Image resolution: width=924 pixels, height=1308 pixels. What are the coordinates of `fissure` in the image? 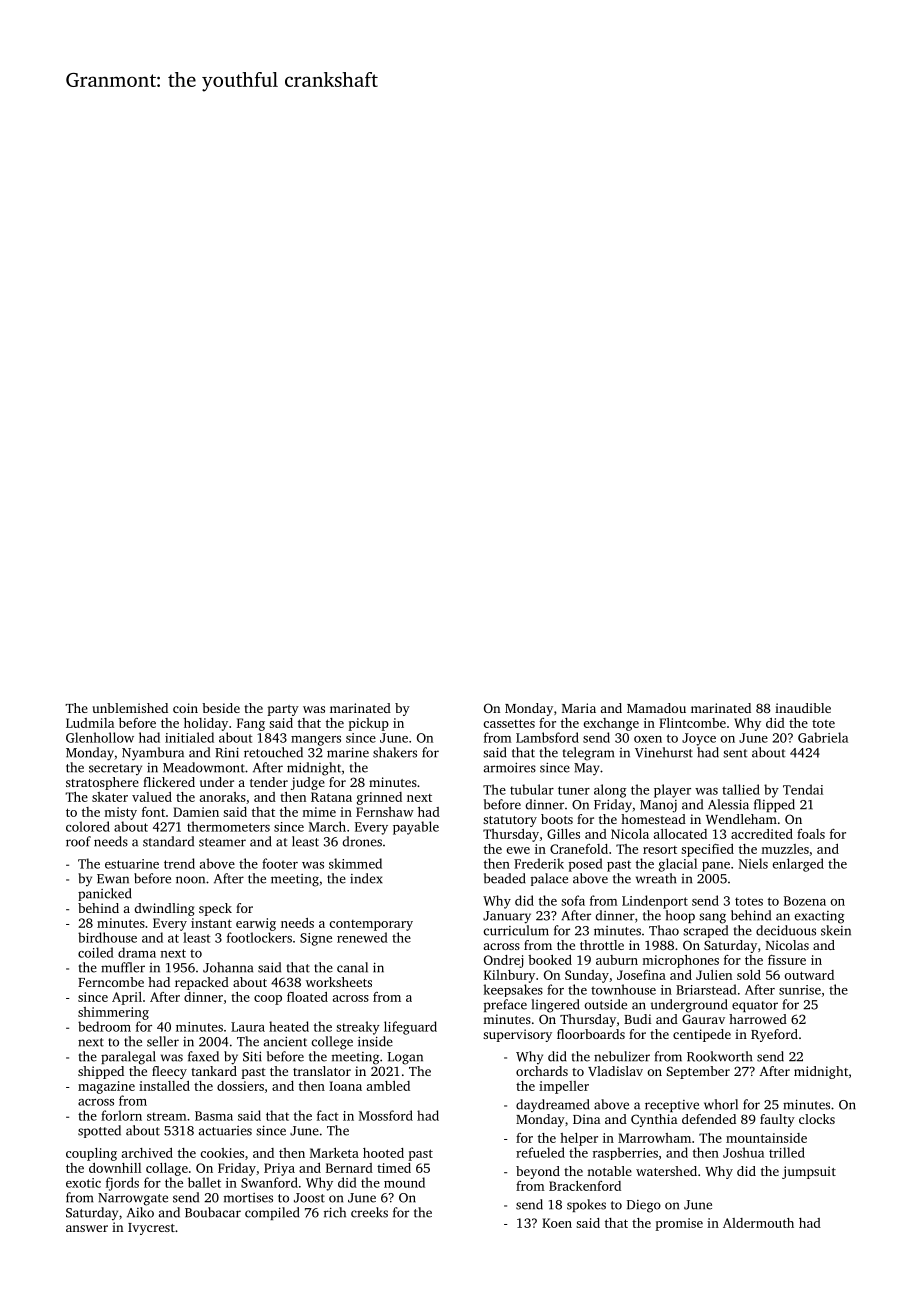 It's located at (787, 960).
